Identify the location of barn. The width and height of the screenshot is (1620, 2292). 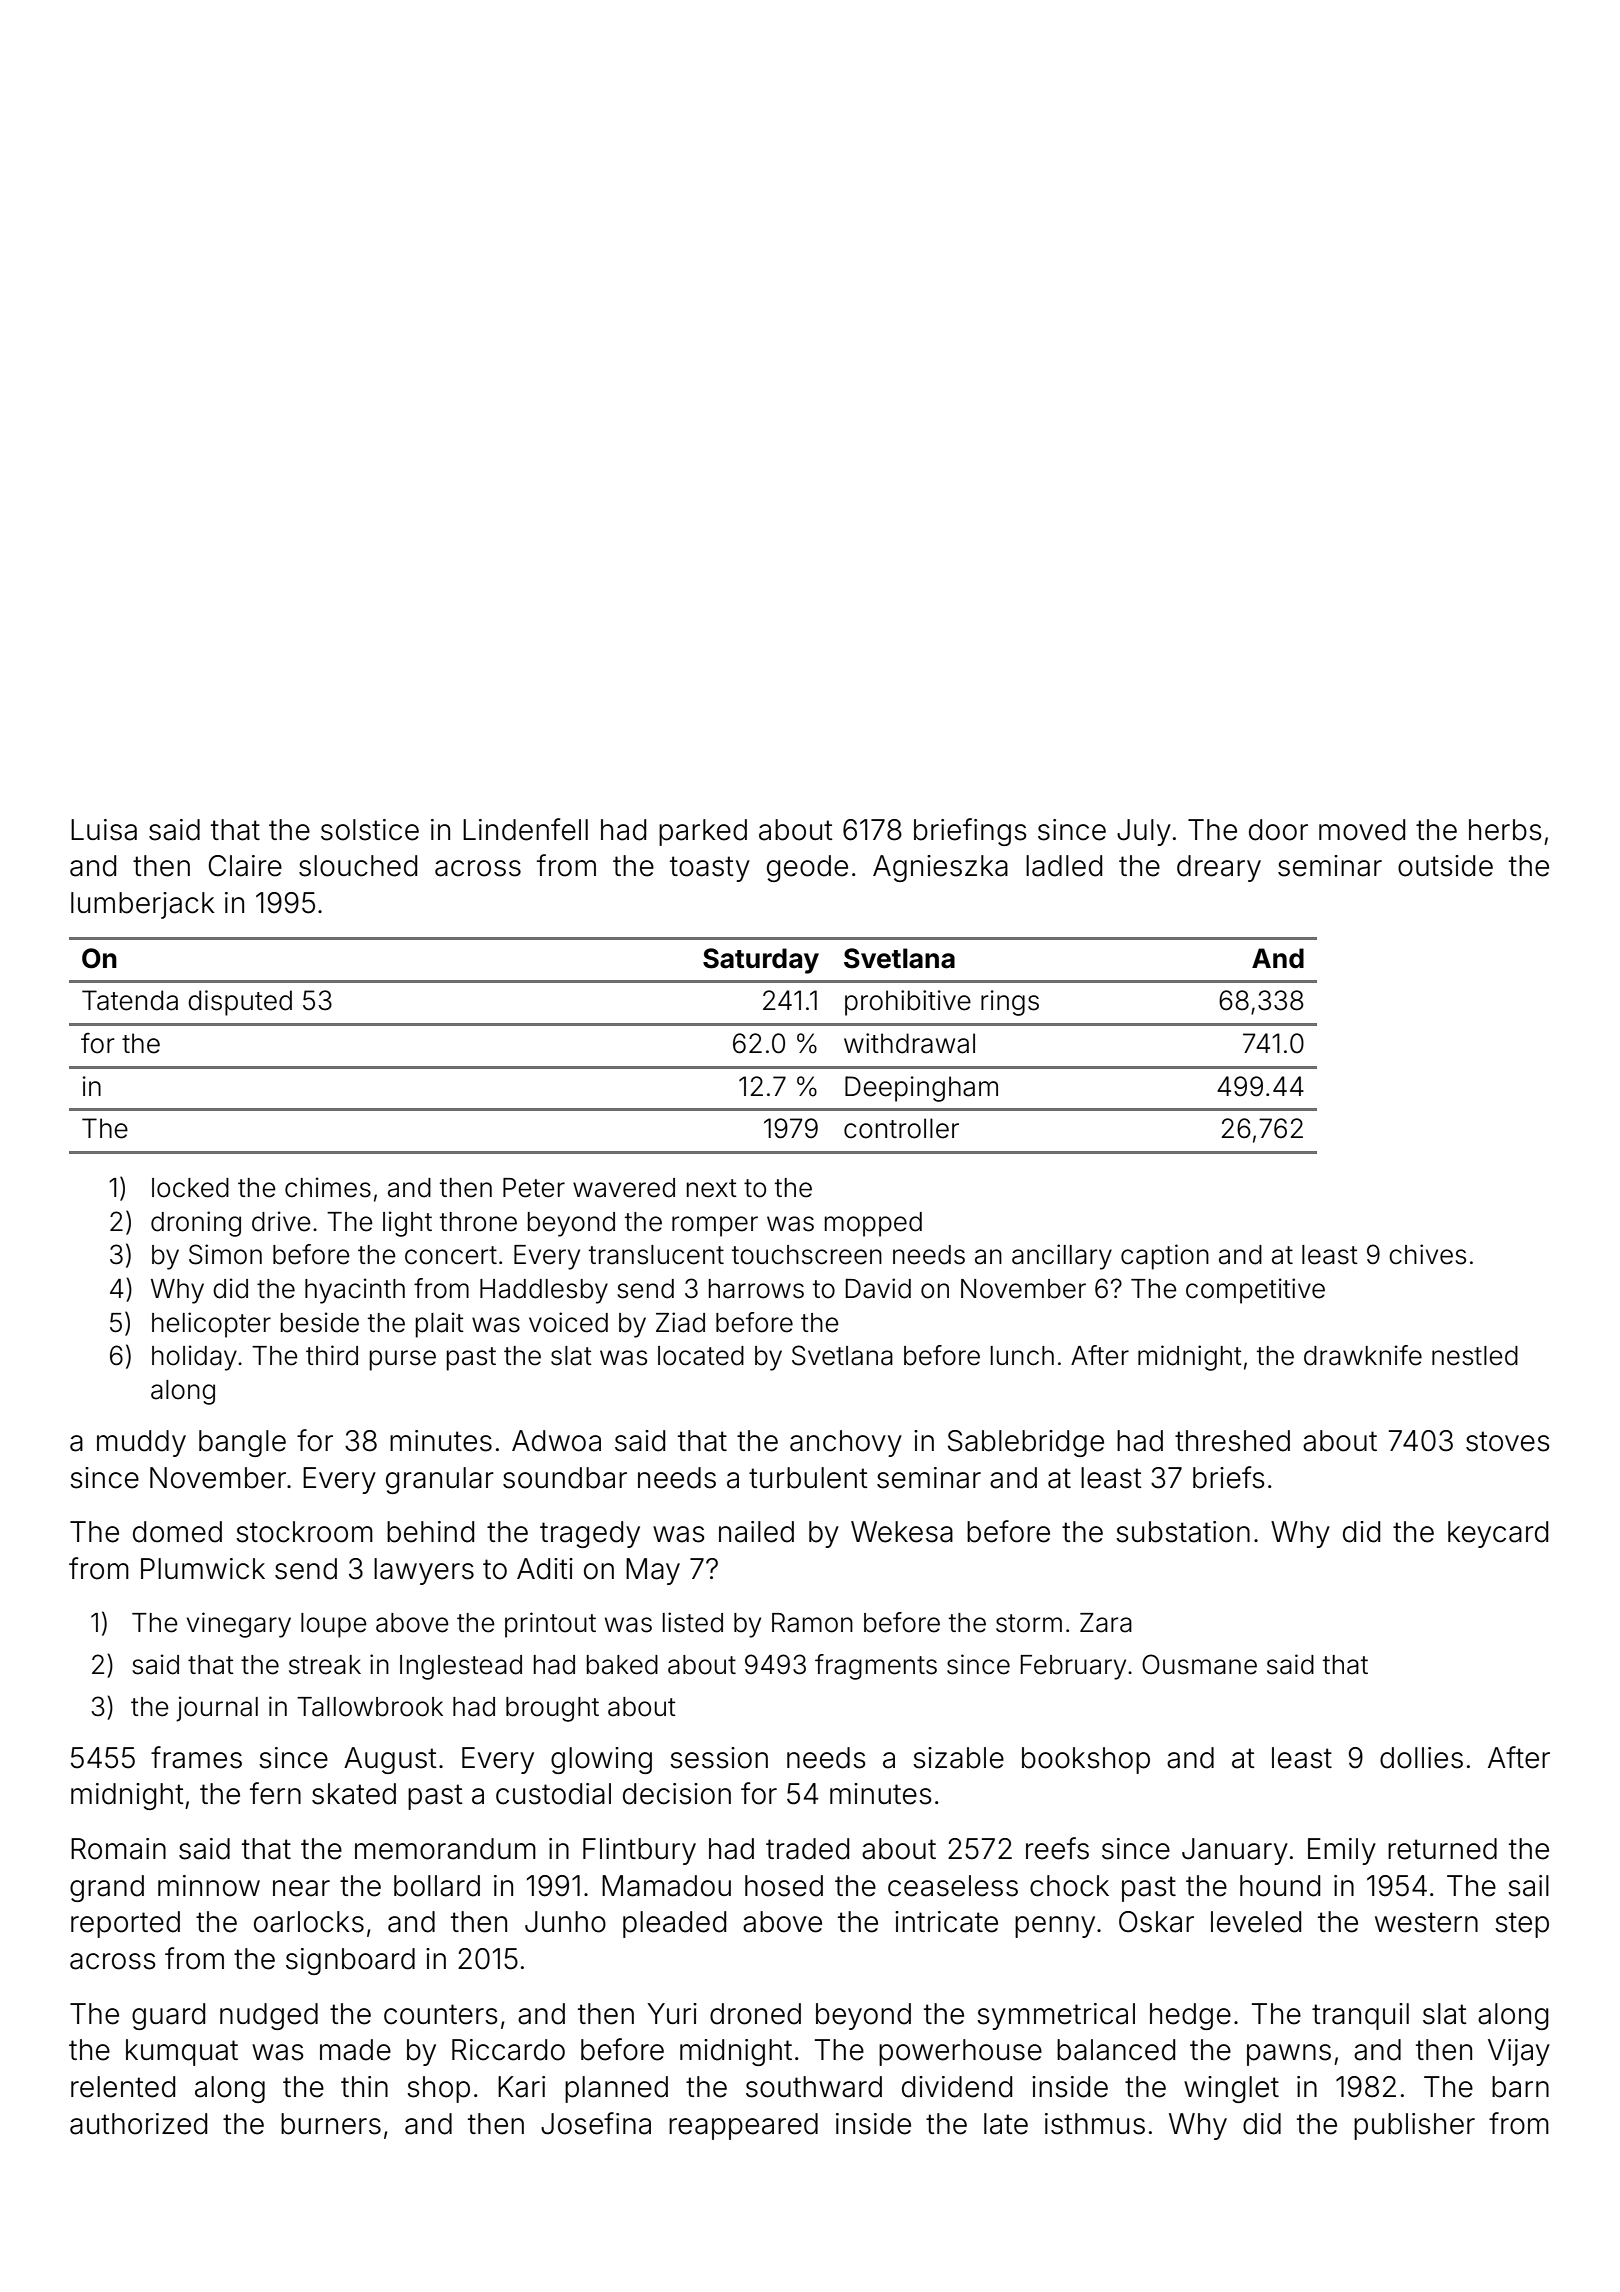
(1520, 2087).
